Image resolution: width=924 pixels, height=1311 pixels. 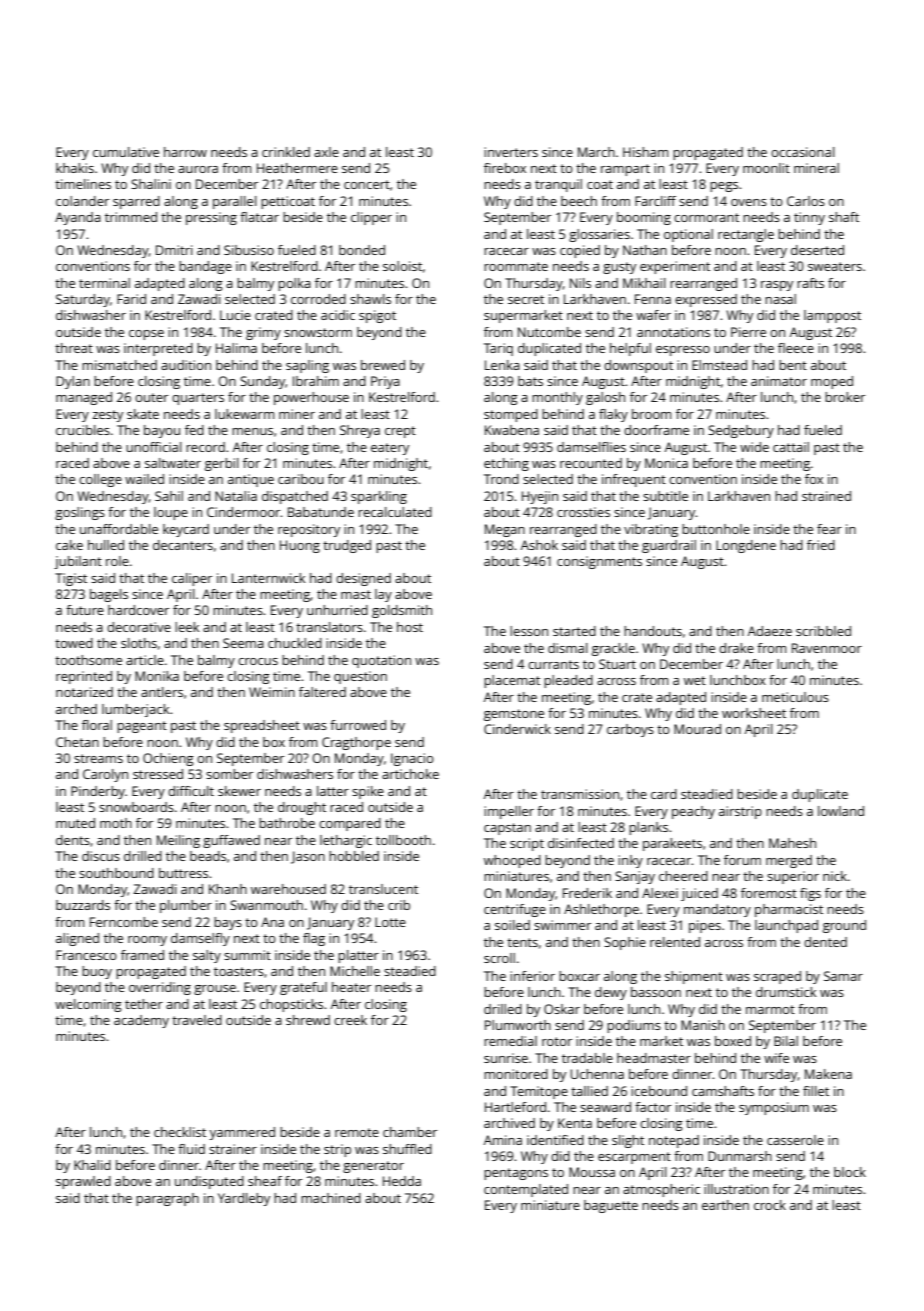 What do you see at coordinates (402, 1181) in the page?
I see `Hedda` at bounding box center [402, 1181].
